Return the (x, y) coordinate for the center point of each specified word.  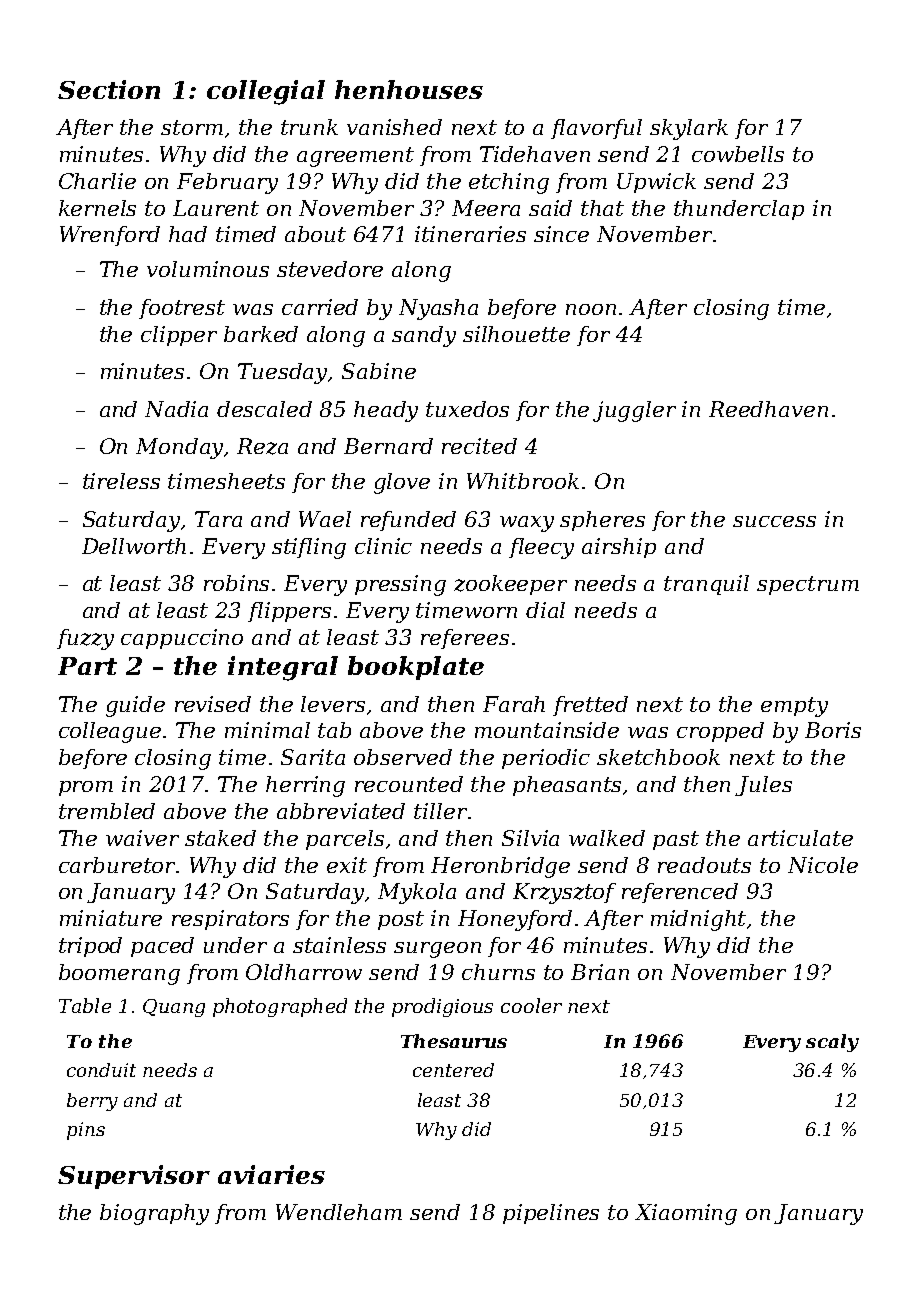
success (774, 521)
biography (154, 1214)
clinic (383, 546)
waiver (142, 838)
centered (453, 1070)
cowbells (738, 154)
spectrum (808, 585)
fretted (590, 706)
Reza (262, 446)
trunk (309, 127)
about (315, 234)
